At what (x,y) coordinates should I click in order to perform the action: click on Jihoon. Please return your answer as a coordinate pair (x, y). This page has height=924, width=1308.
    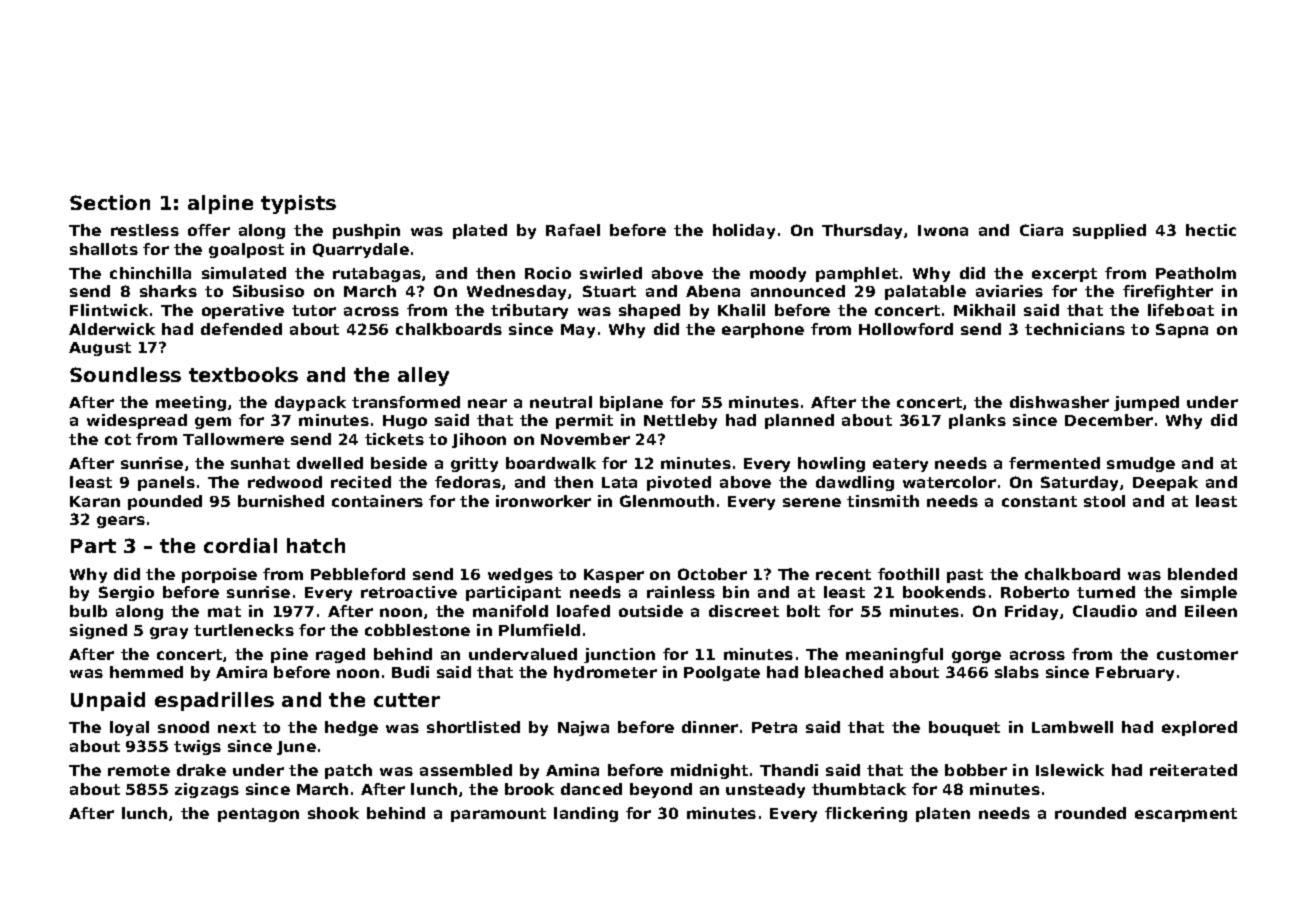
    Looking at the image, I should click on (479, 440).
